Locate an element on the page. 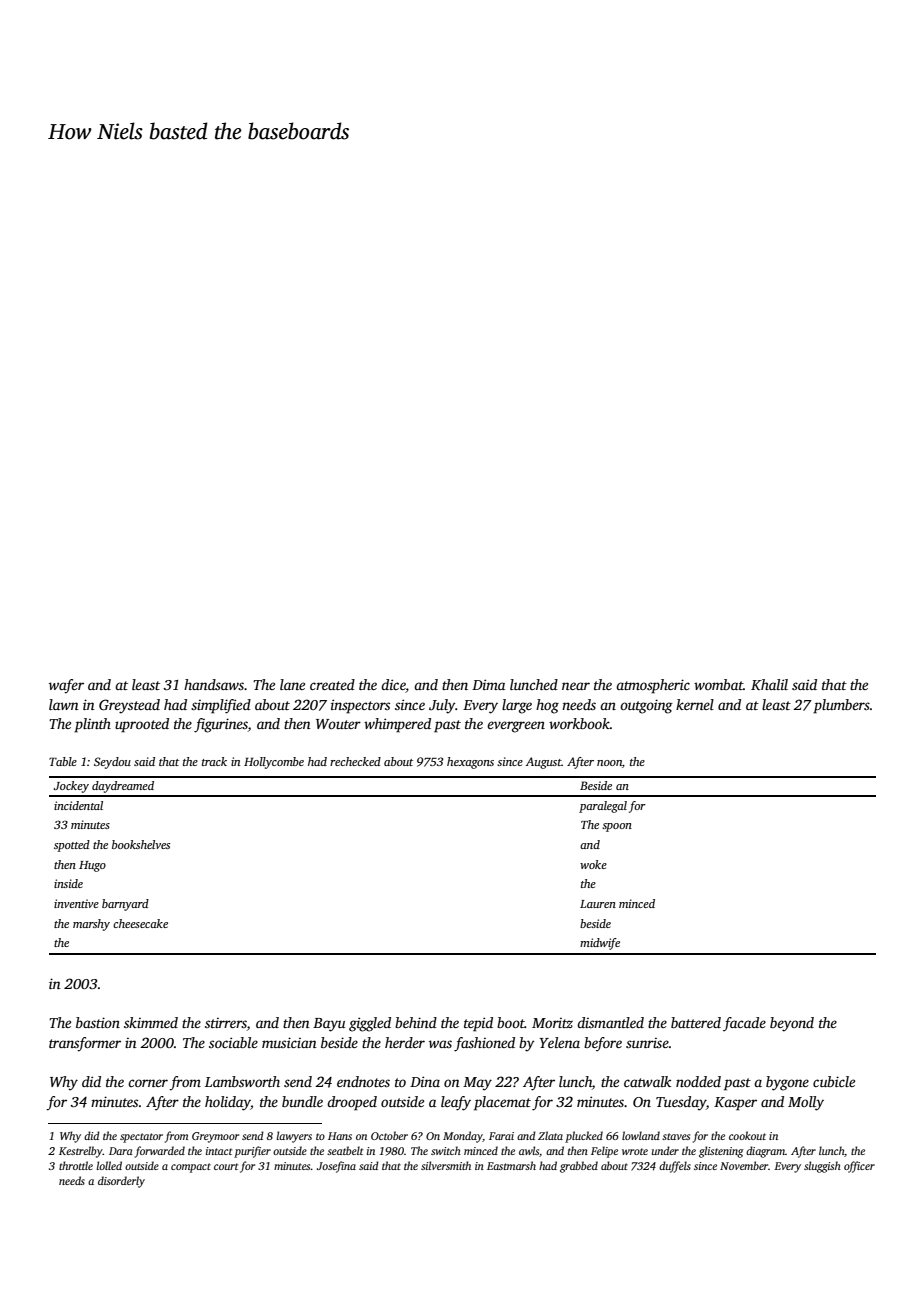  Khalil is located at coordinates (769, 684).
